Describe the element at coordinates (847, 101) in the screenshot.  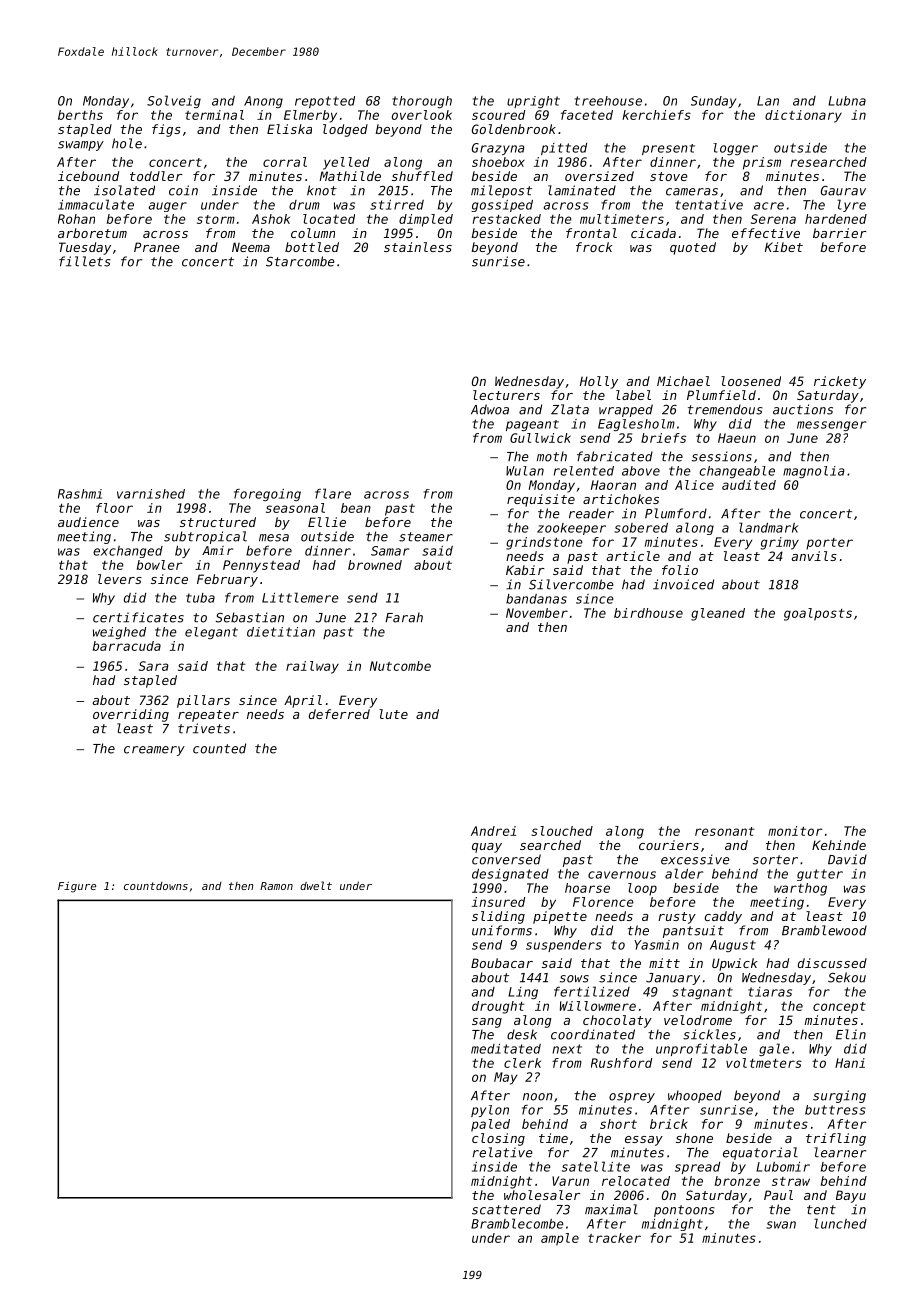
I see `Lubna` at that location.
